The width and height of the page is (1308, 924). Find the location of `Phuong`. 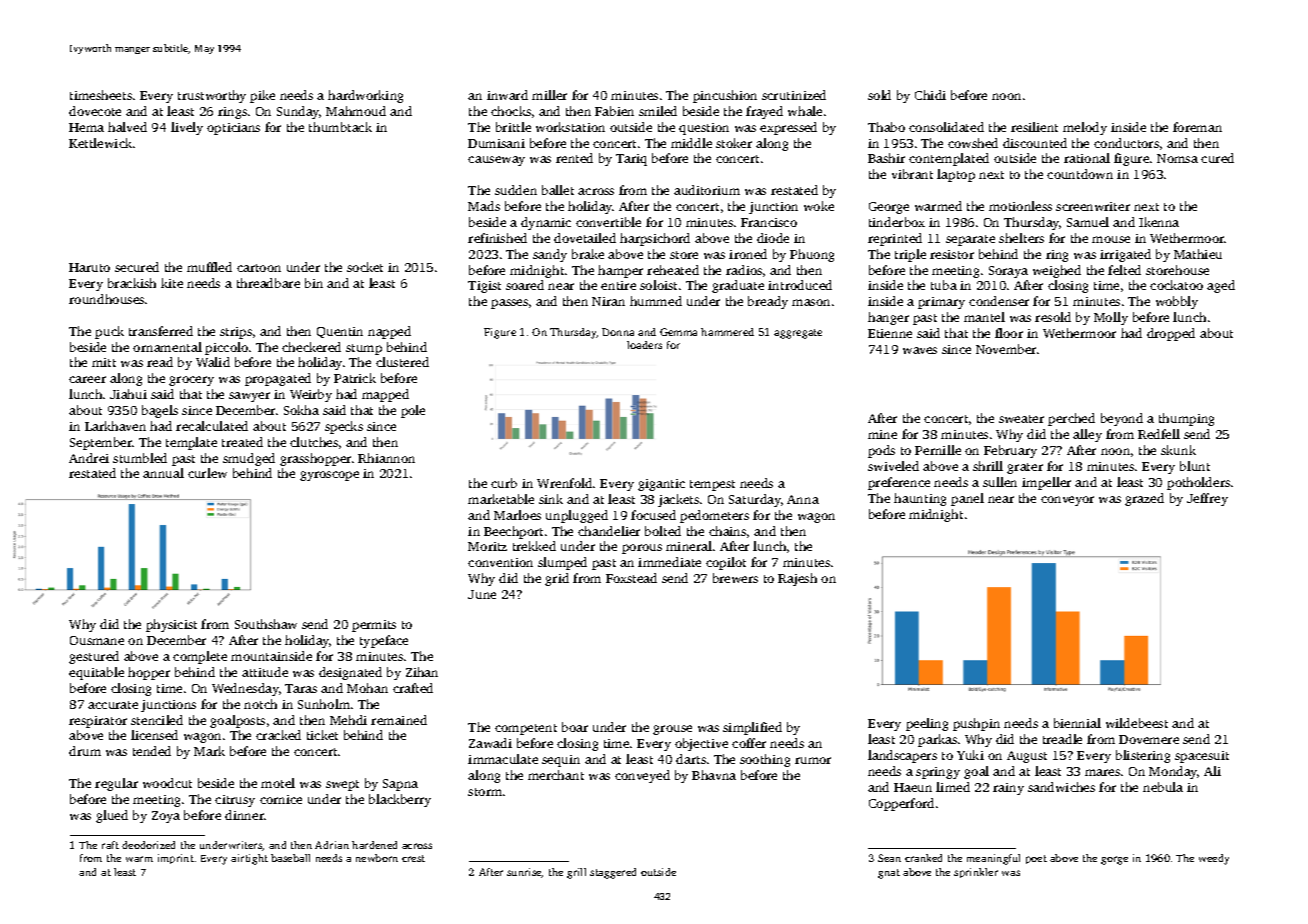

Phuong is located at coordinates (812, 255).
